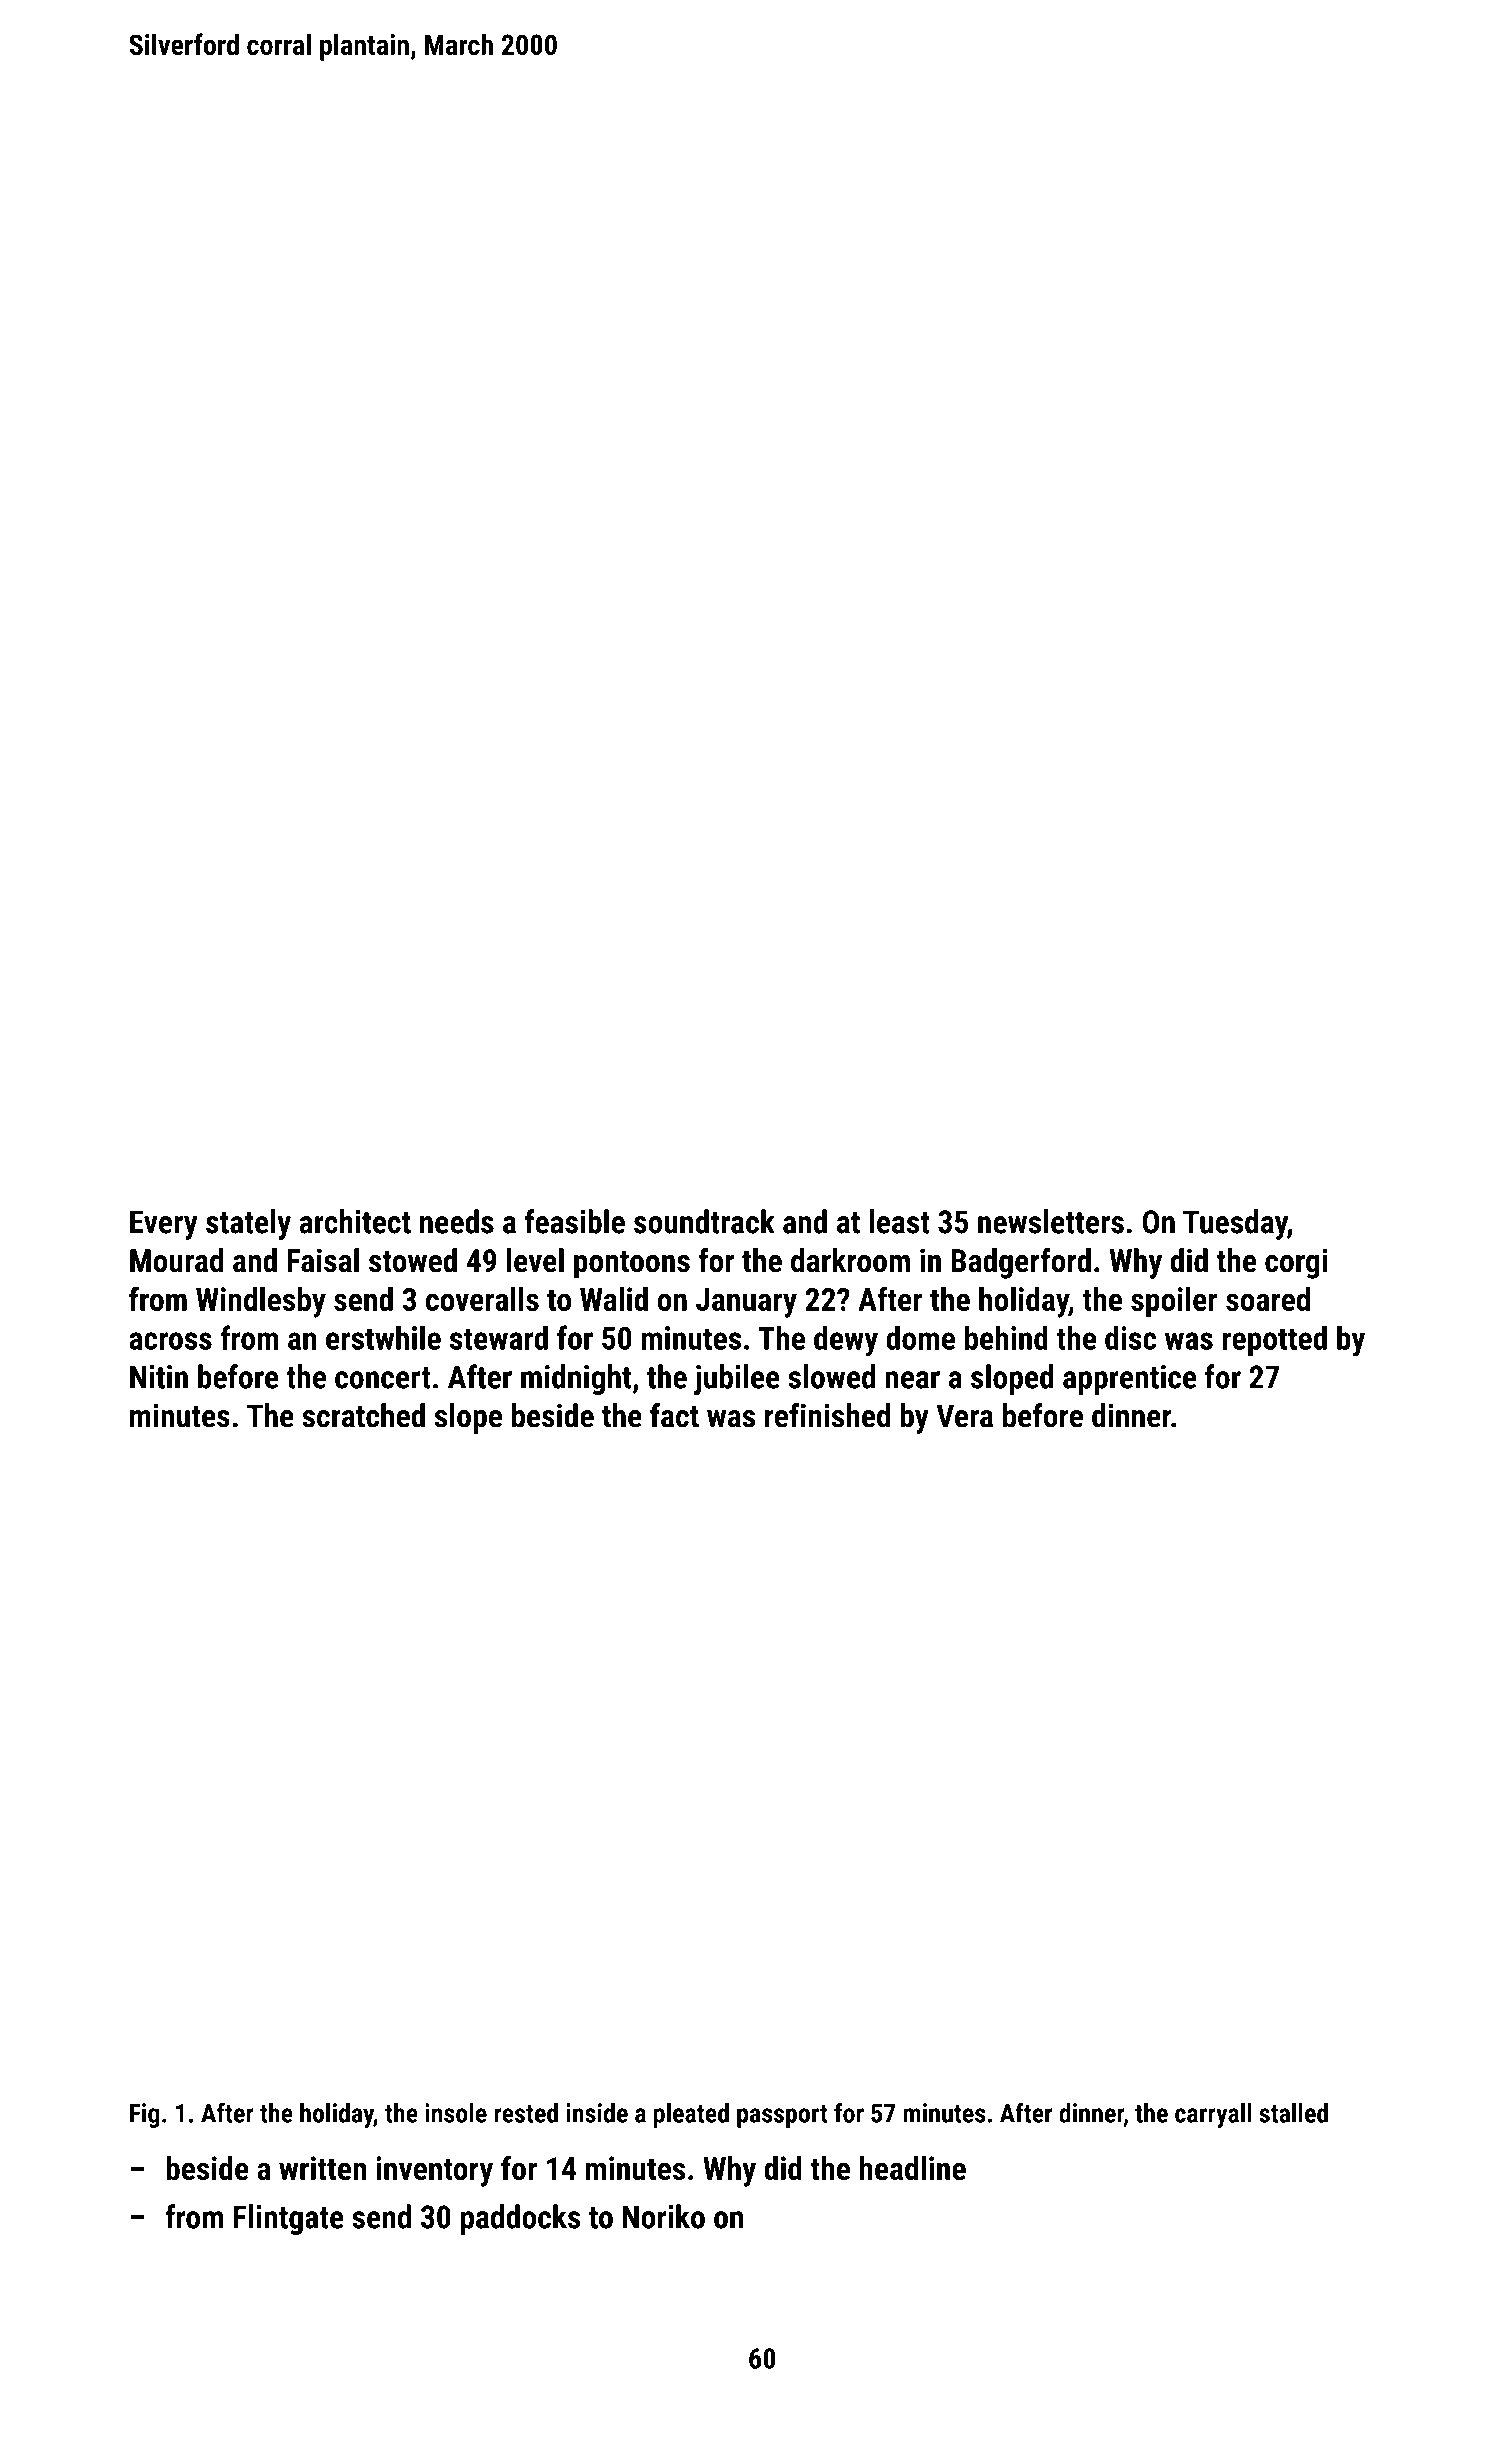 The height and width of the document is (2464, 1496). Describe the element at coordinates (664, 2216) in the document. I see `Noriko` at that location.
